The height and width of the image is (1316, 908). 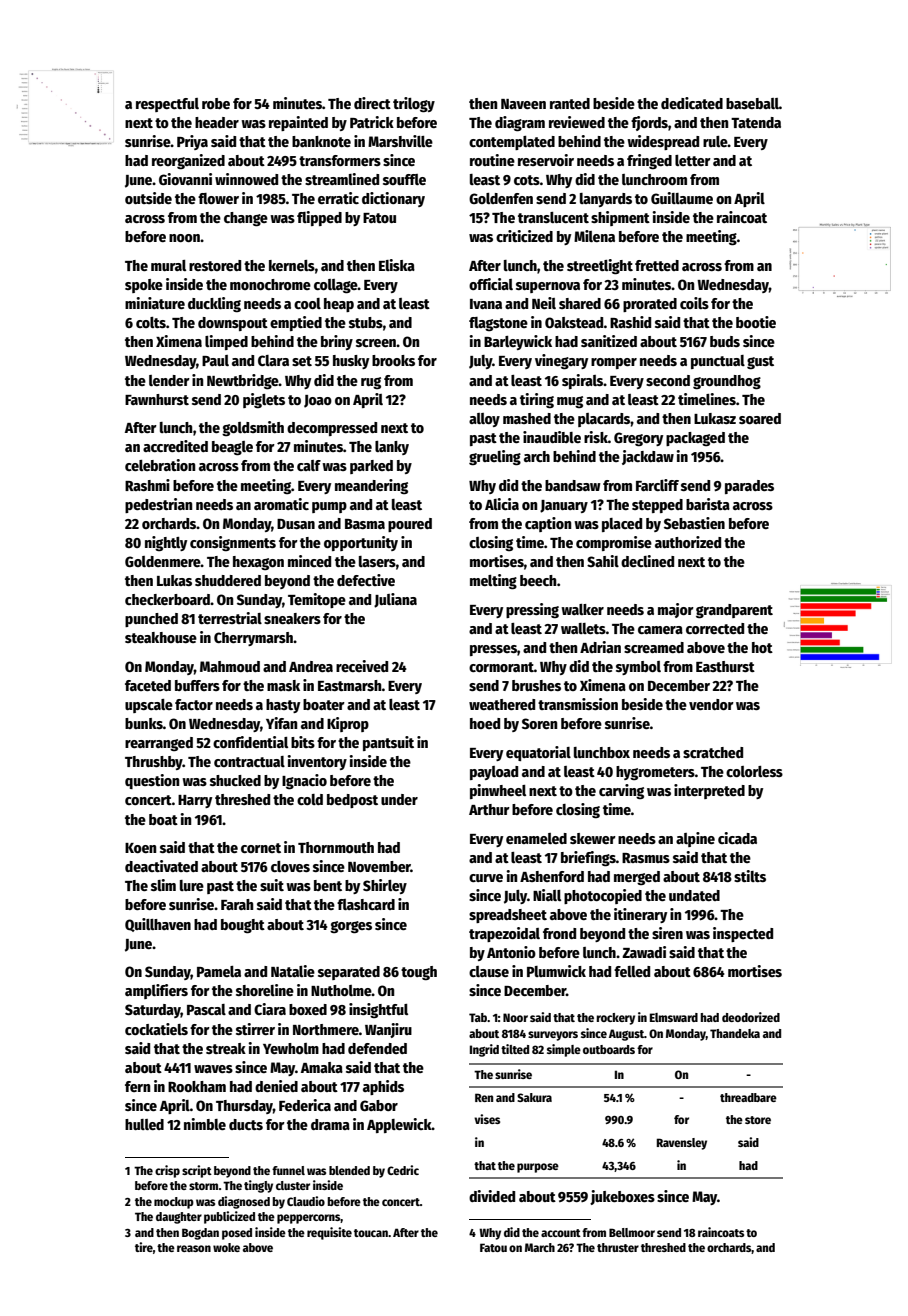 What do you see at coordinates (570, 103) in the image?
I see `ranted` at bounding box center [570, 103].
